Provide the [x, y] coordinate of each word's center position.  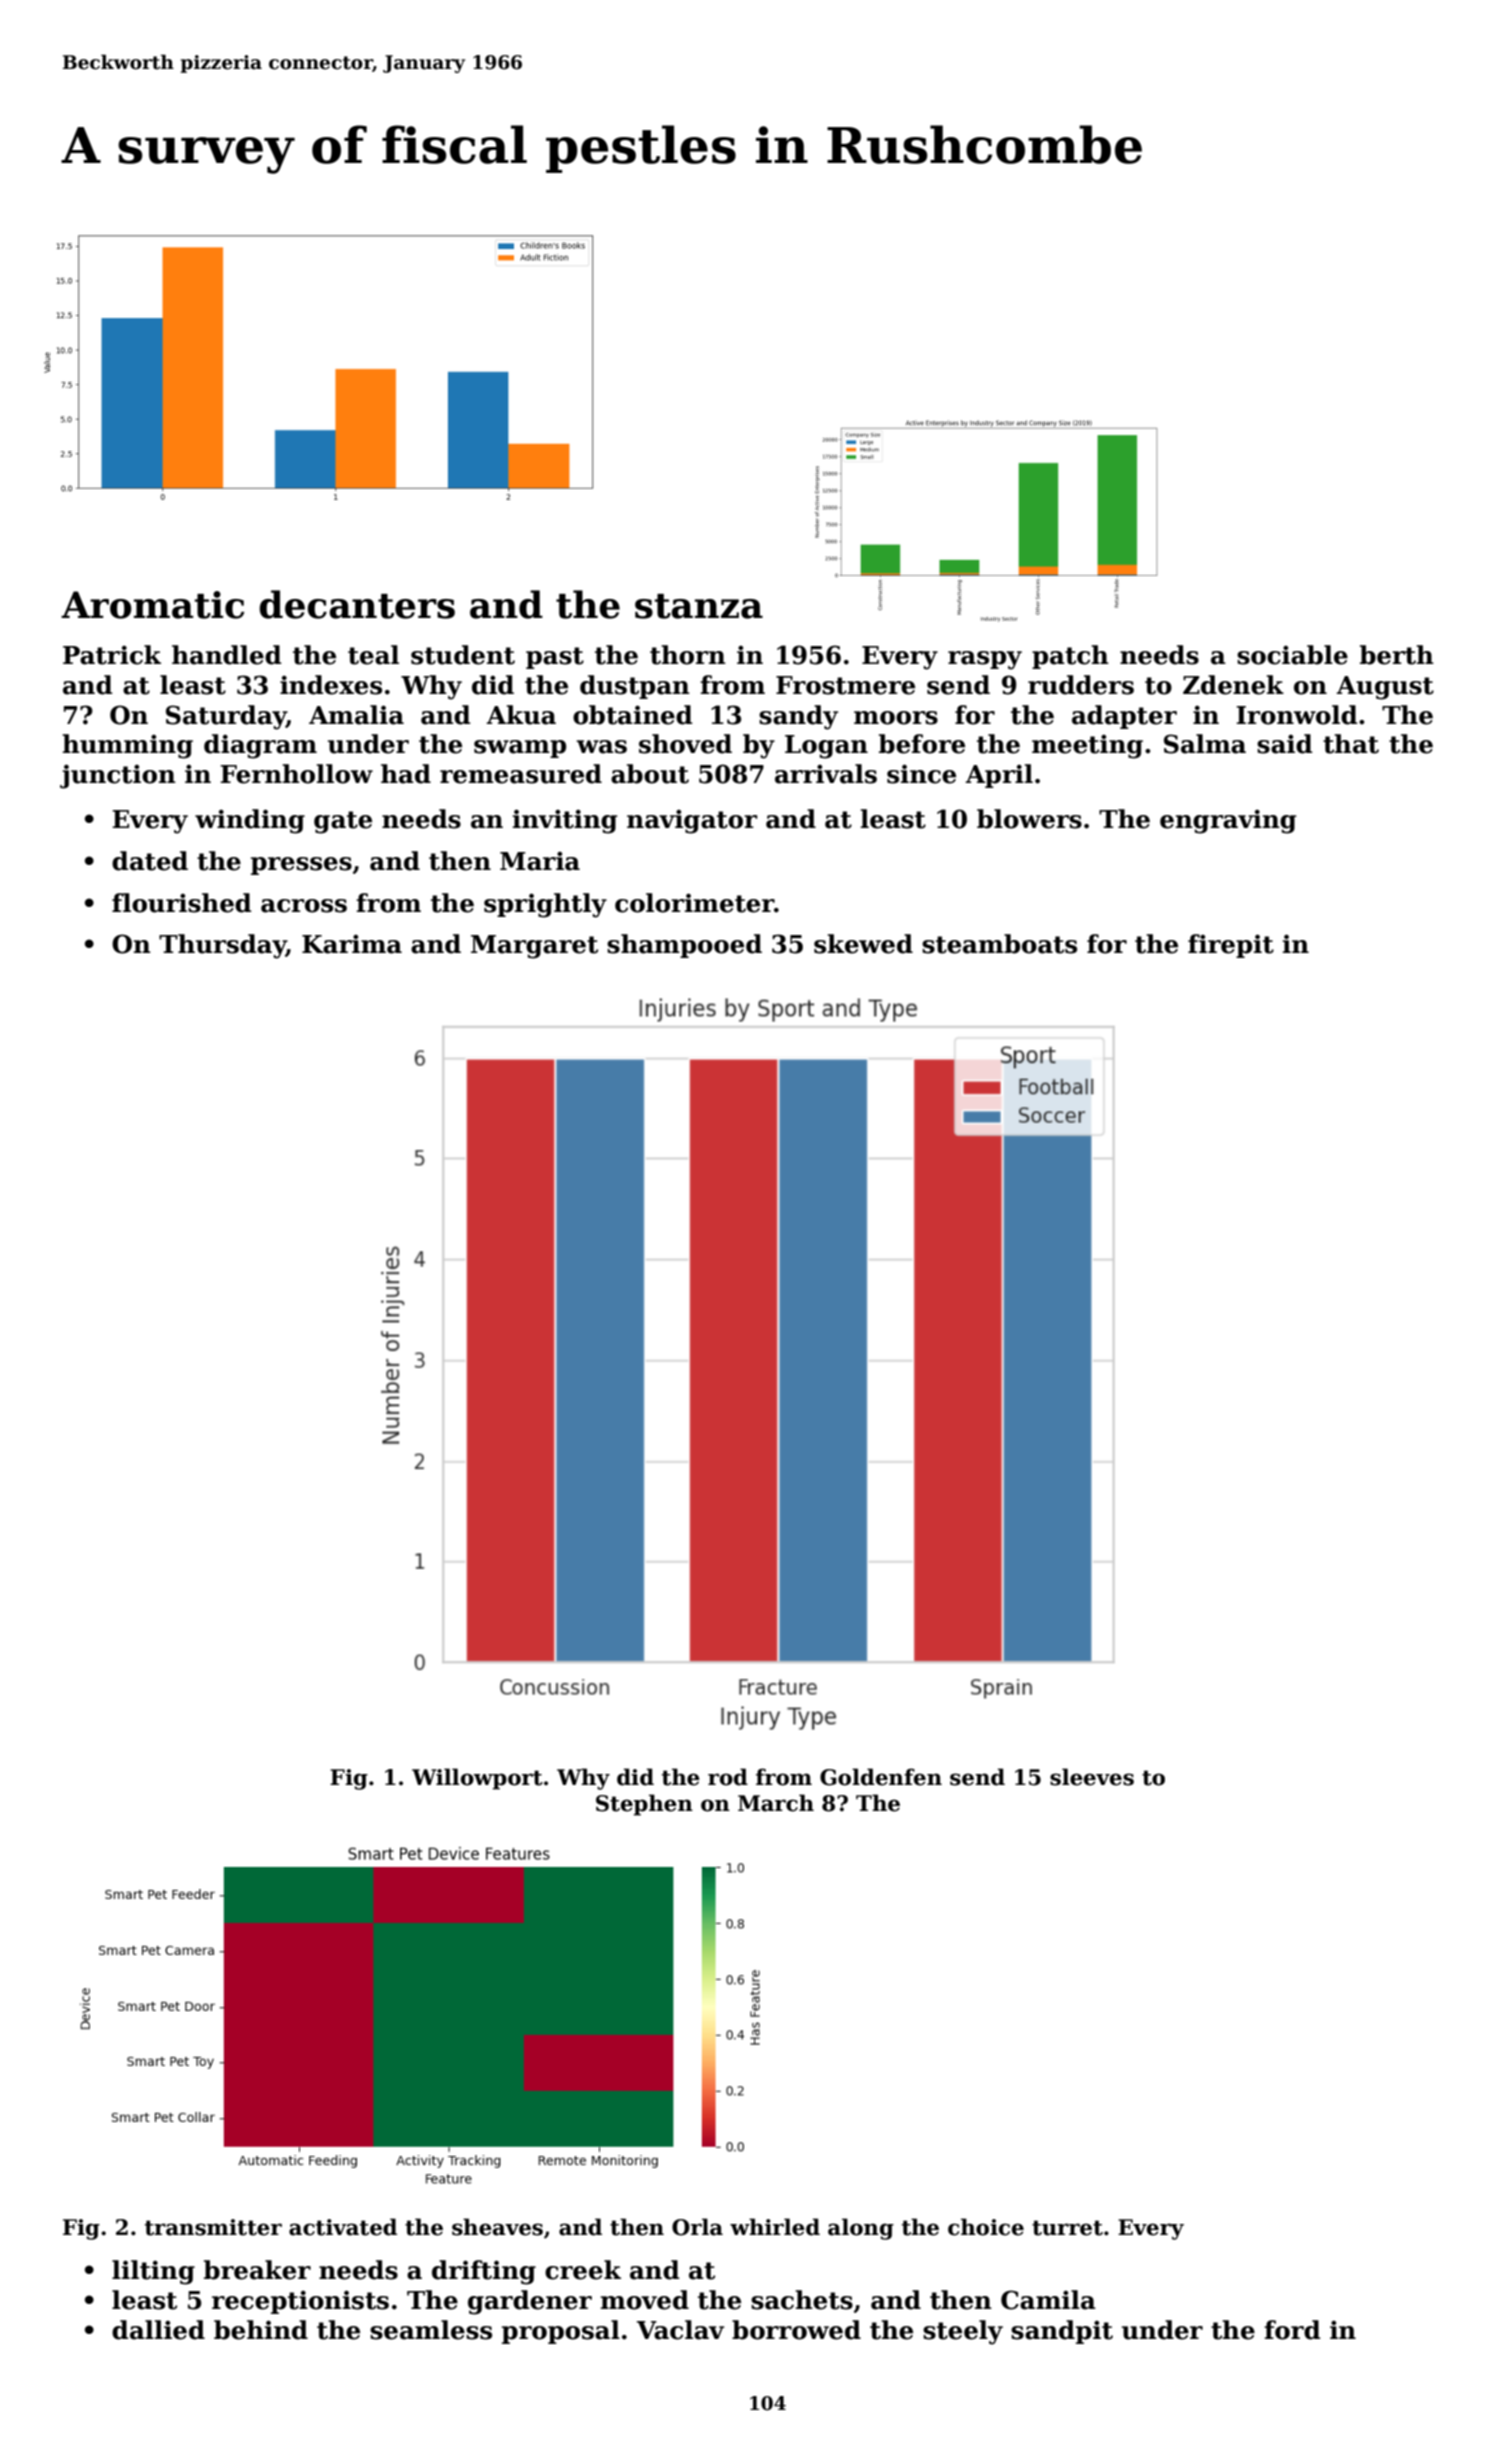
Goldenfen [881, 1777]
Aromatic [152, 605]
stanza [699, 606]
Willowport [477, 1779]
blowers [1029, 819]
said [1285, 744]
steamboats [999, 944]
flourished [182, 903]
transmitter [213, 2227]
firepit [1231, 946]
